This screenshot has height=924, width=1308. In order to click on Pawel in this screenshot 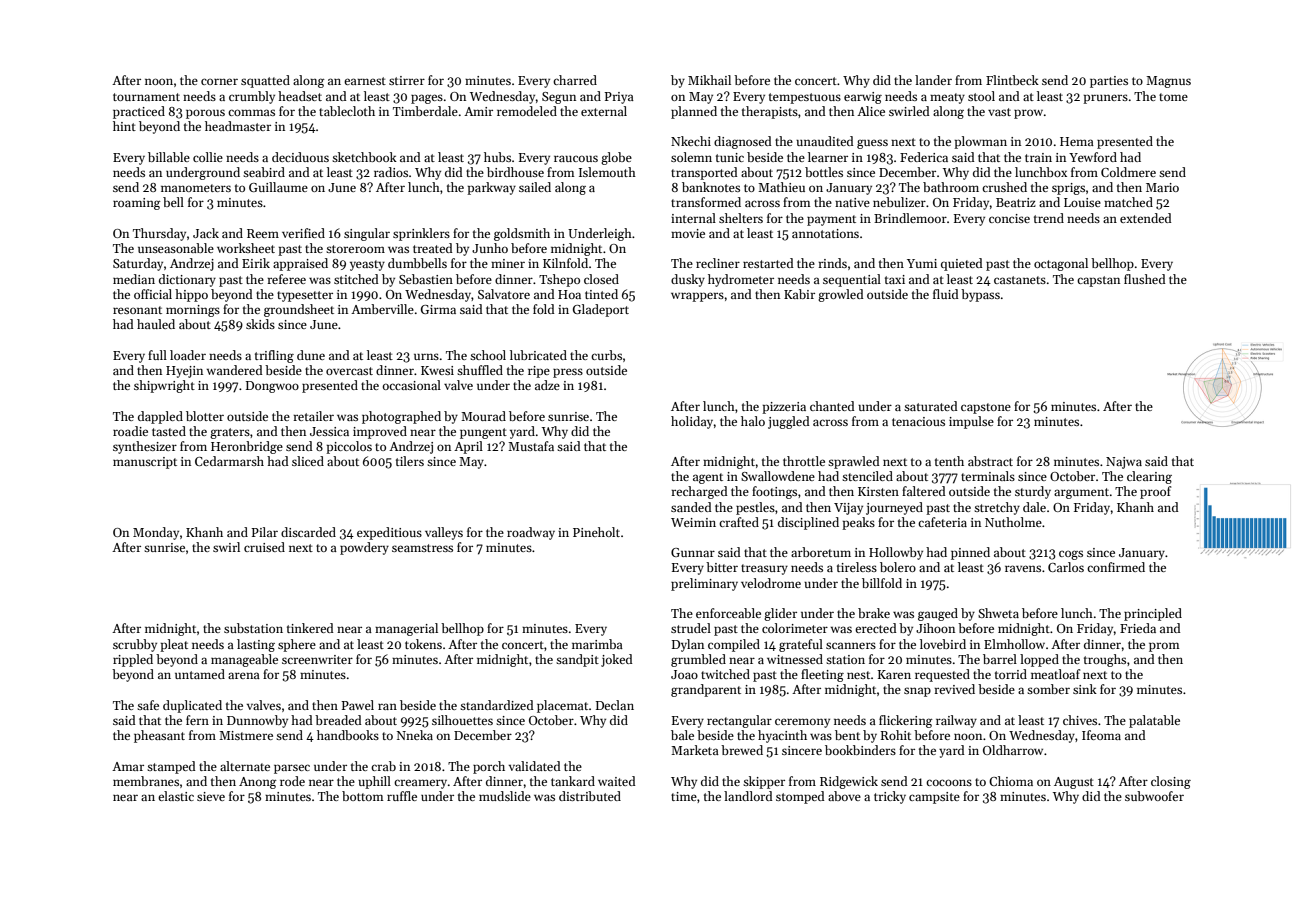, I will do `click(357, 705)`.
